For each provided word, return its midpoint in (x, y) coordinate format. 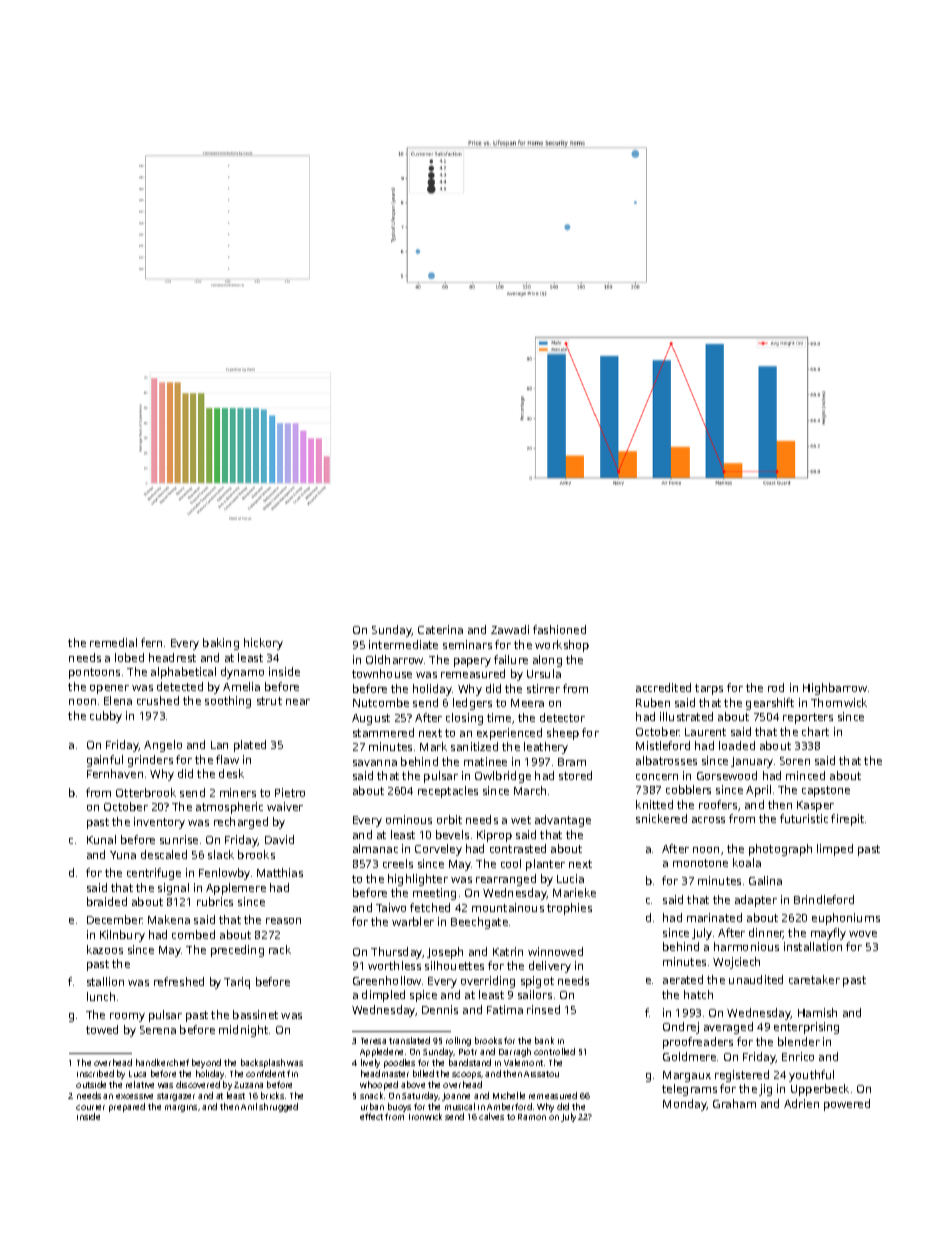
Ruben (653, 702)
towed (102, 1029)
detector (562, 717)
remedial (113, 642)
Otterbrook (146, 792)
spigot (537, 982)
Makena (169, 919)
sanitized (474, 746)
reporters (808, 718)
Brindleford (824, 899)
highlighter (418, 880)
